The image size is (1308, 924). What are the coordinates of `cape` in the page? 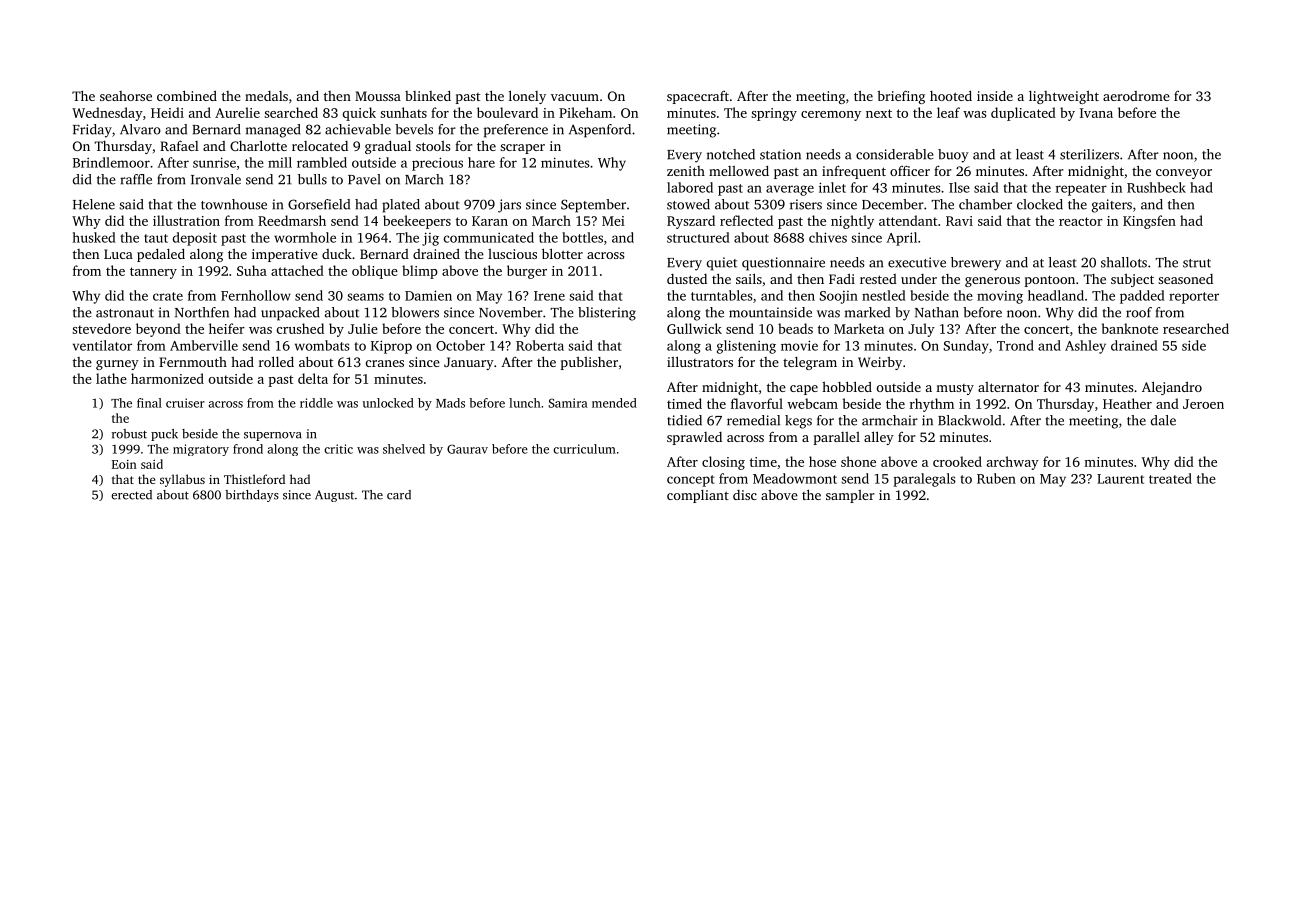 It's located at (804, 390).
